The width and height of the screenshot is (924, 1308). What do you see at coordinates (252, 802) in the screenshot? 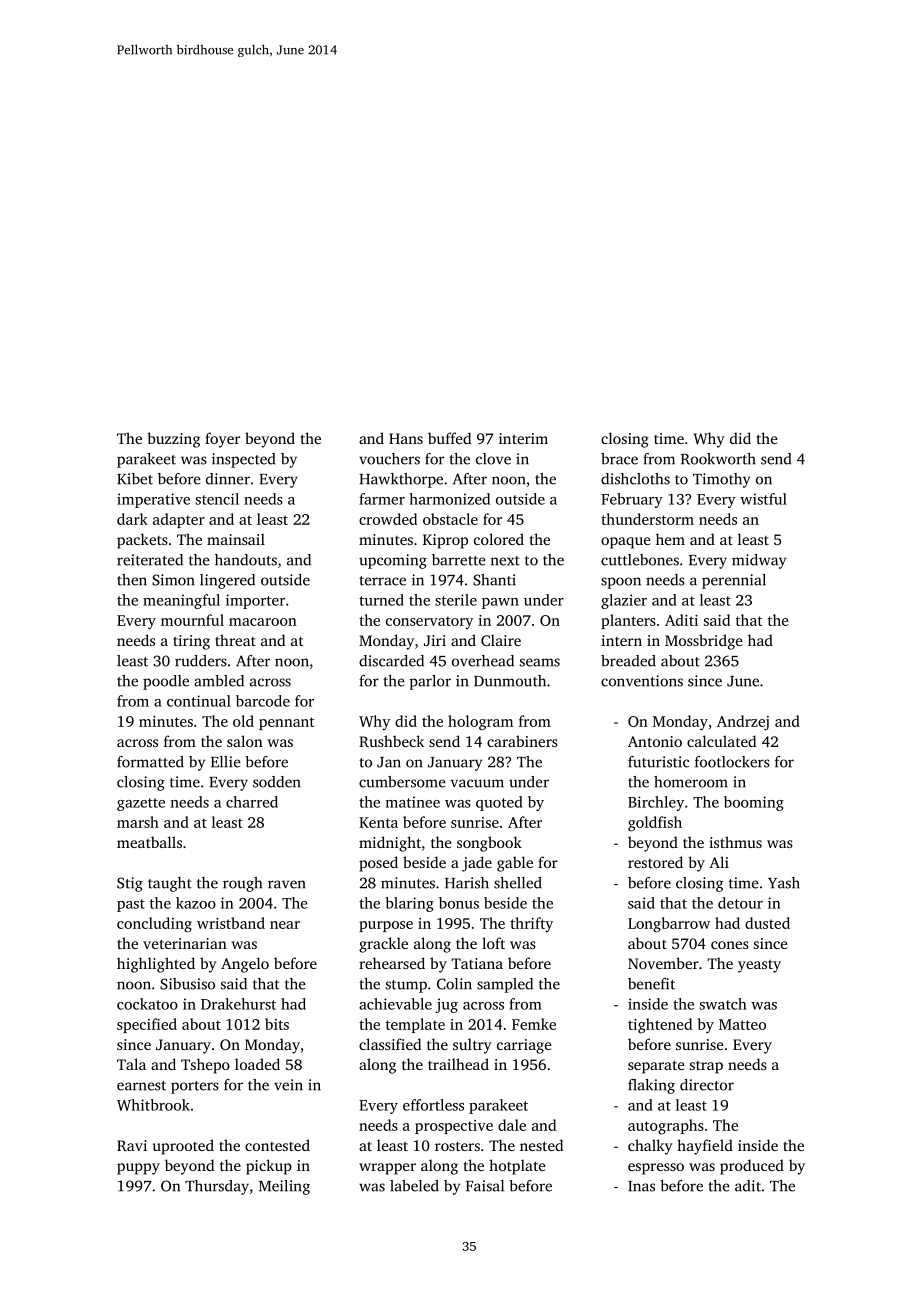
I see `charred` at bounding box center [252, 802].
